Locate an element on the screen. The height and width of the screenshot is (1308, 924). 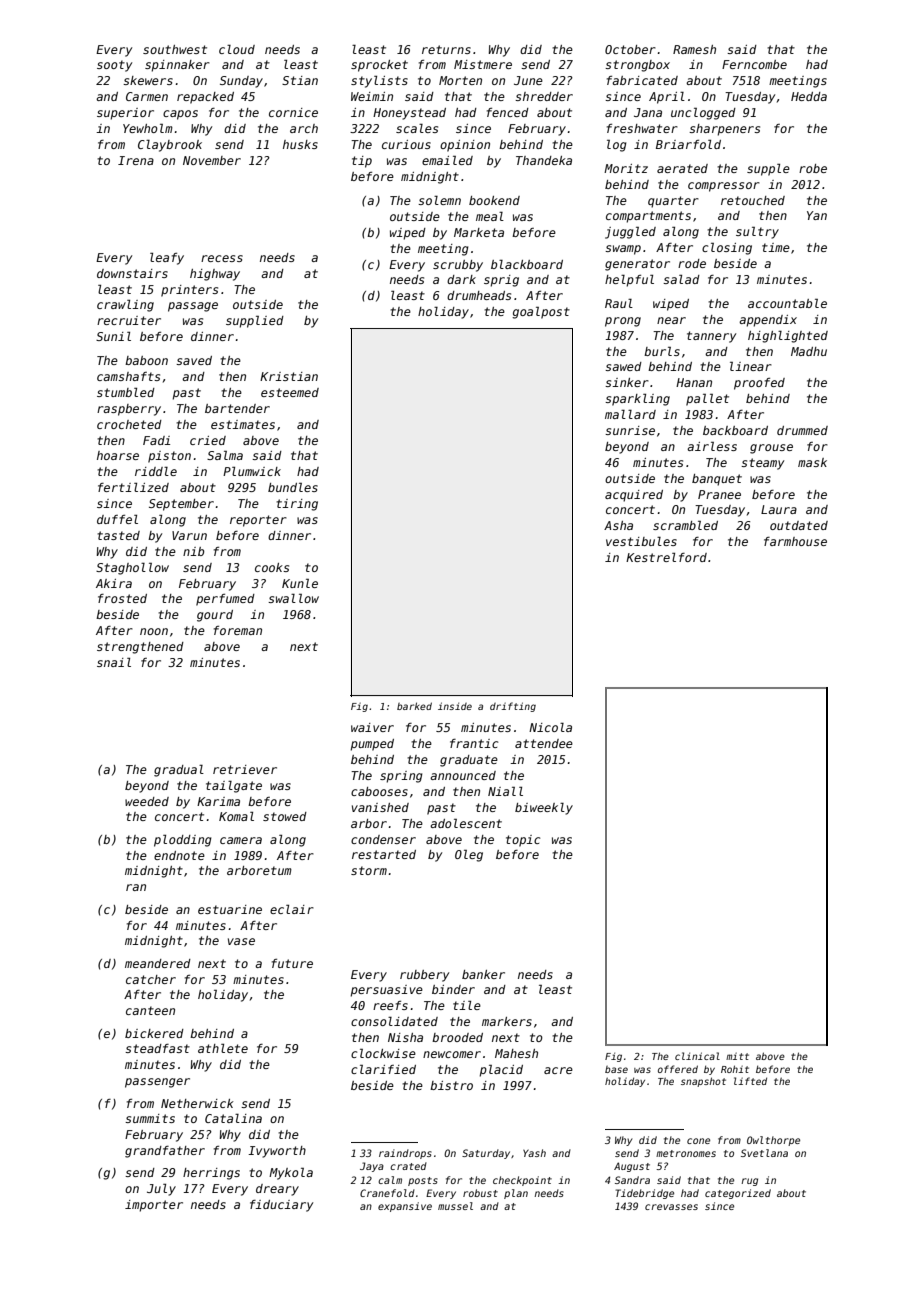
grandfather is located at coordinates (165, 1152).
